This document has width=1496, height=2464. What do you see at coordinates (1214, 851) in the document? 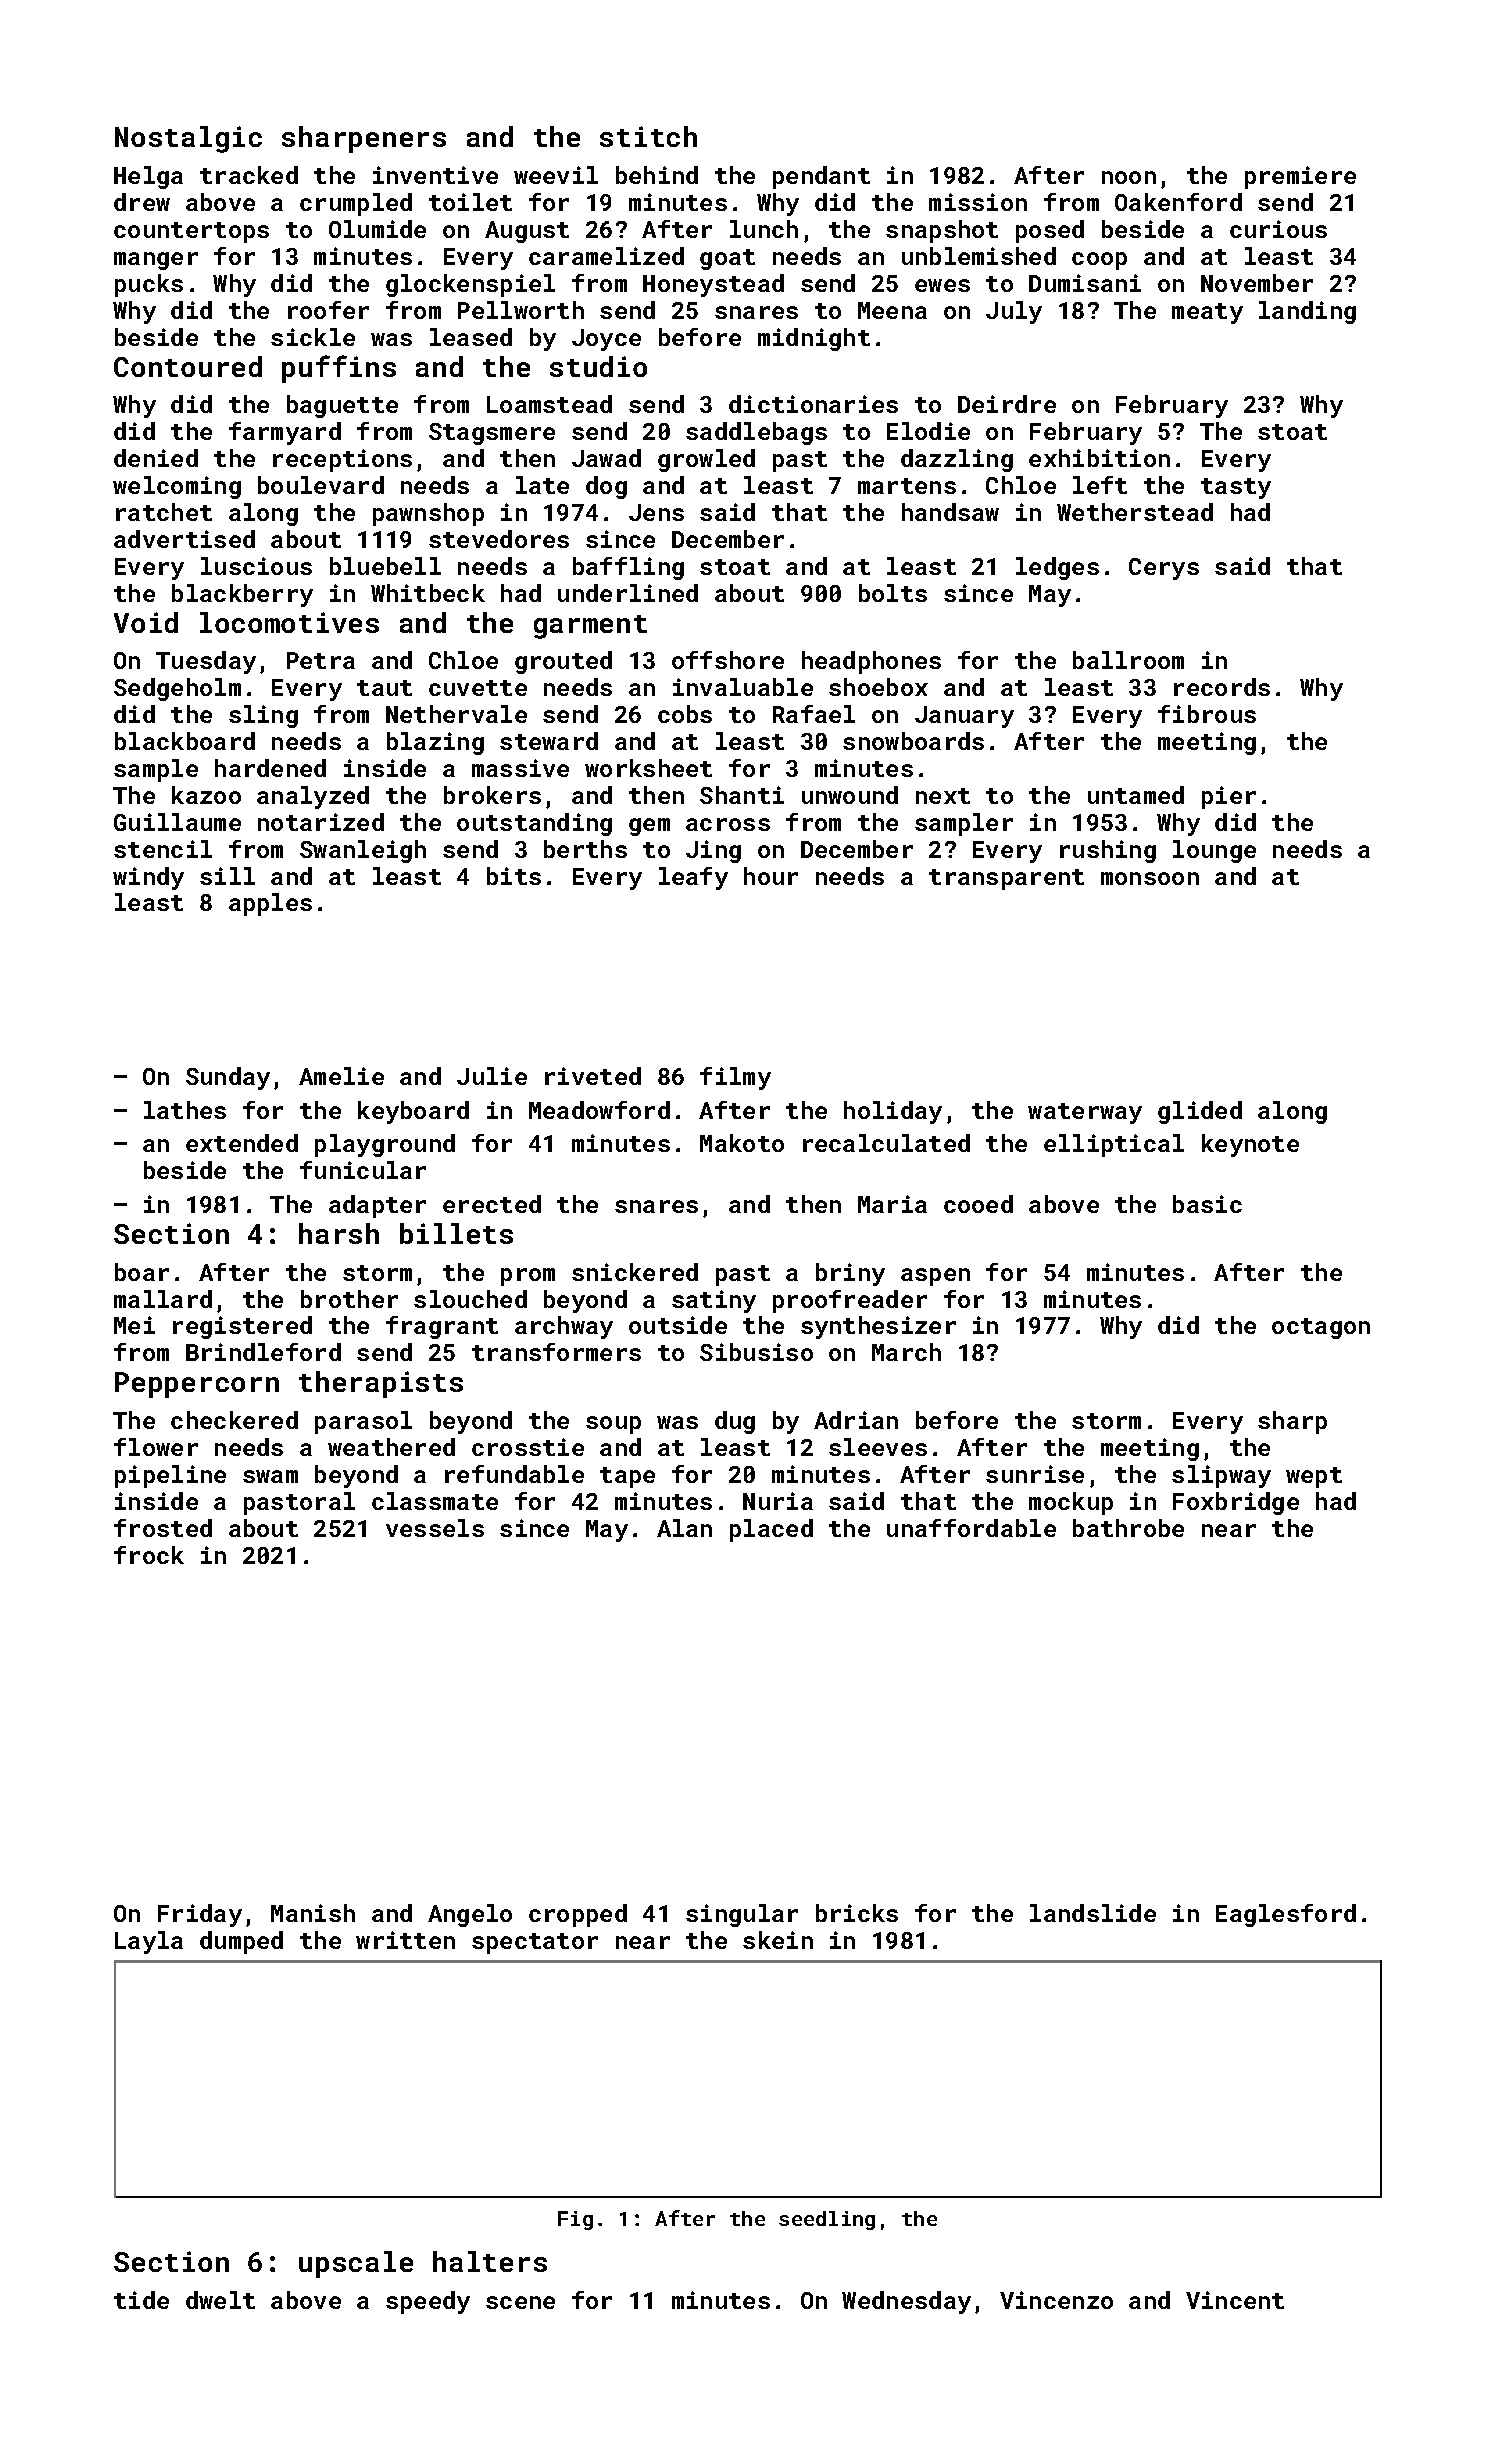
I see `lounge` at bounding box center [1214, 851].
